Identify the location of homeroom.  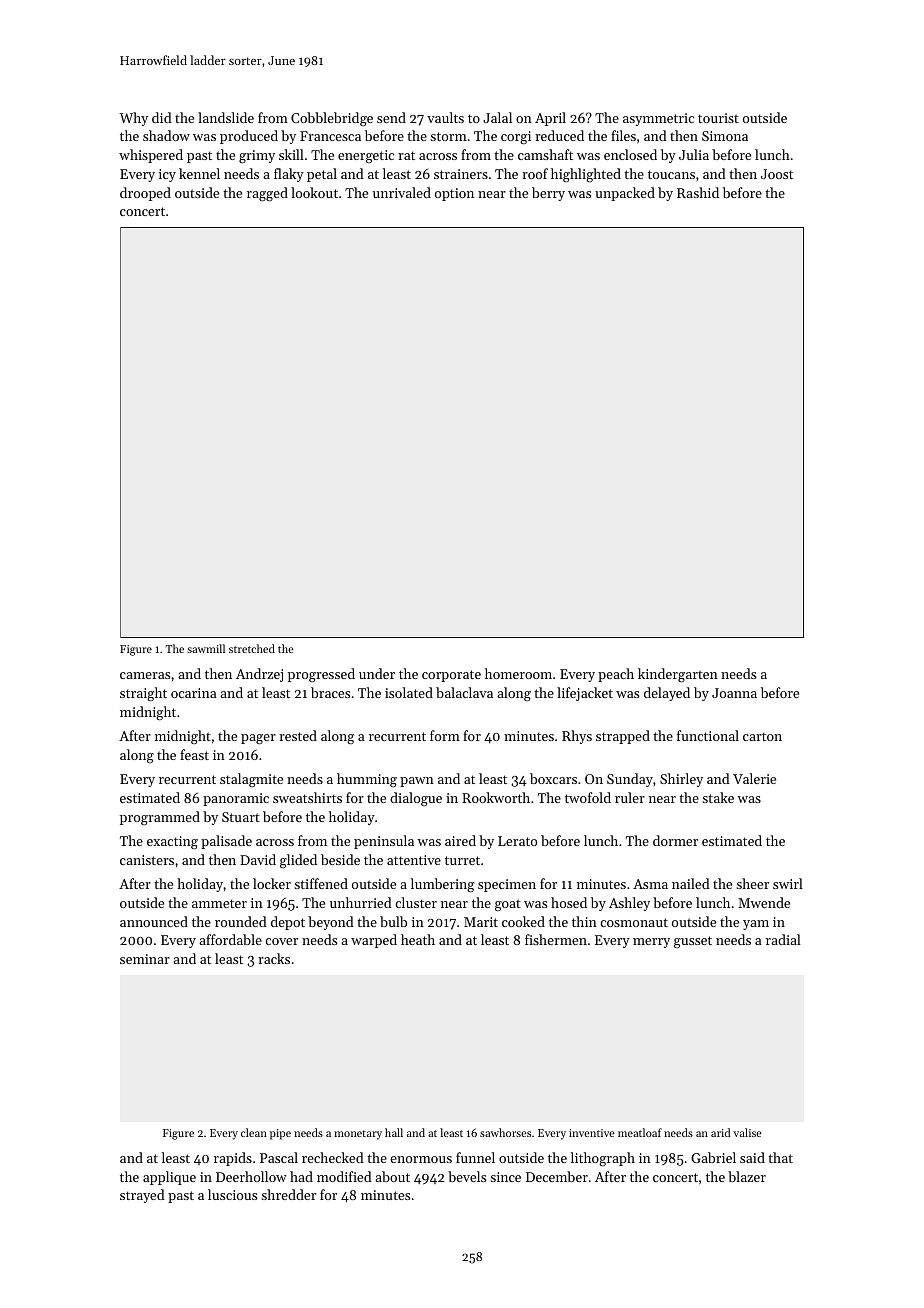
(518, 673).
